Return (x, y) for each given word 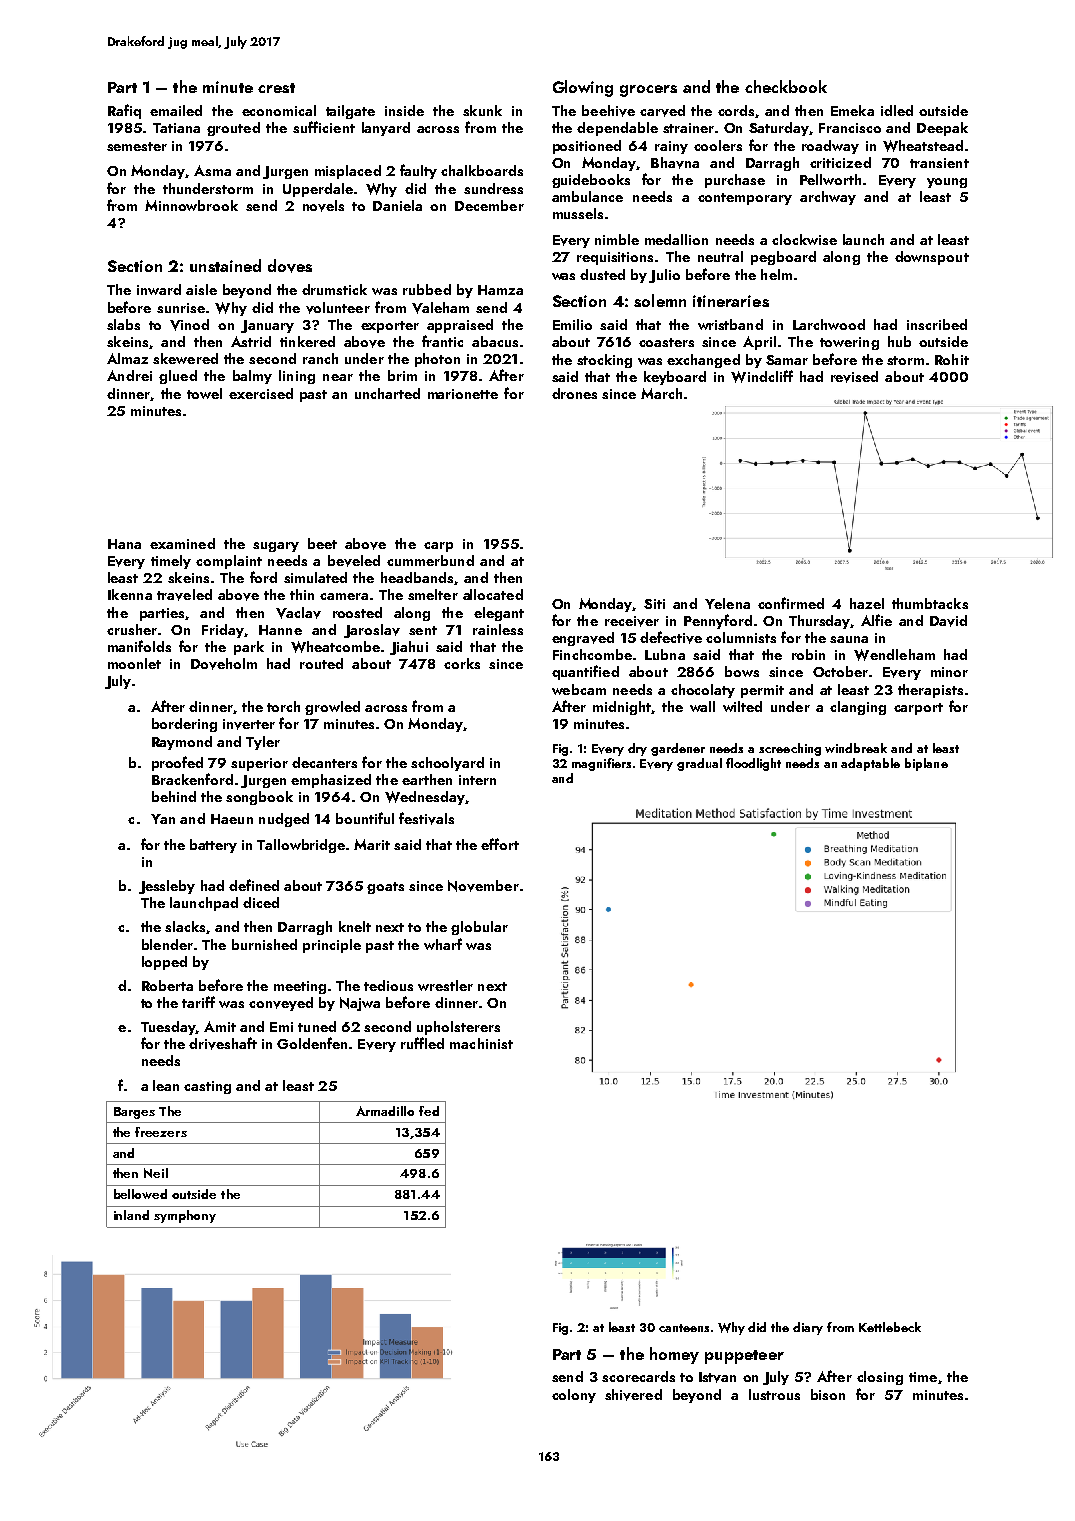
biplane (926, 764)
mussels (578, 213)
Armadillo (385, 1111)
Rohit (952, 359)
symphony (185, 1216)
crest (276, 88)
